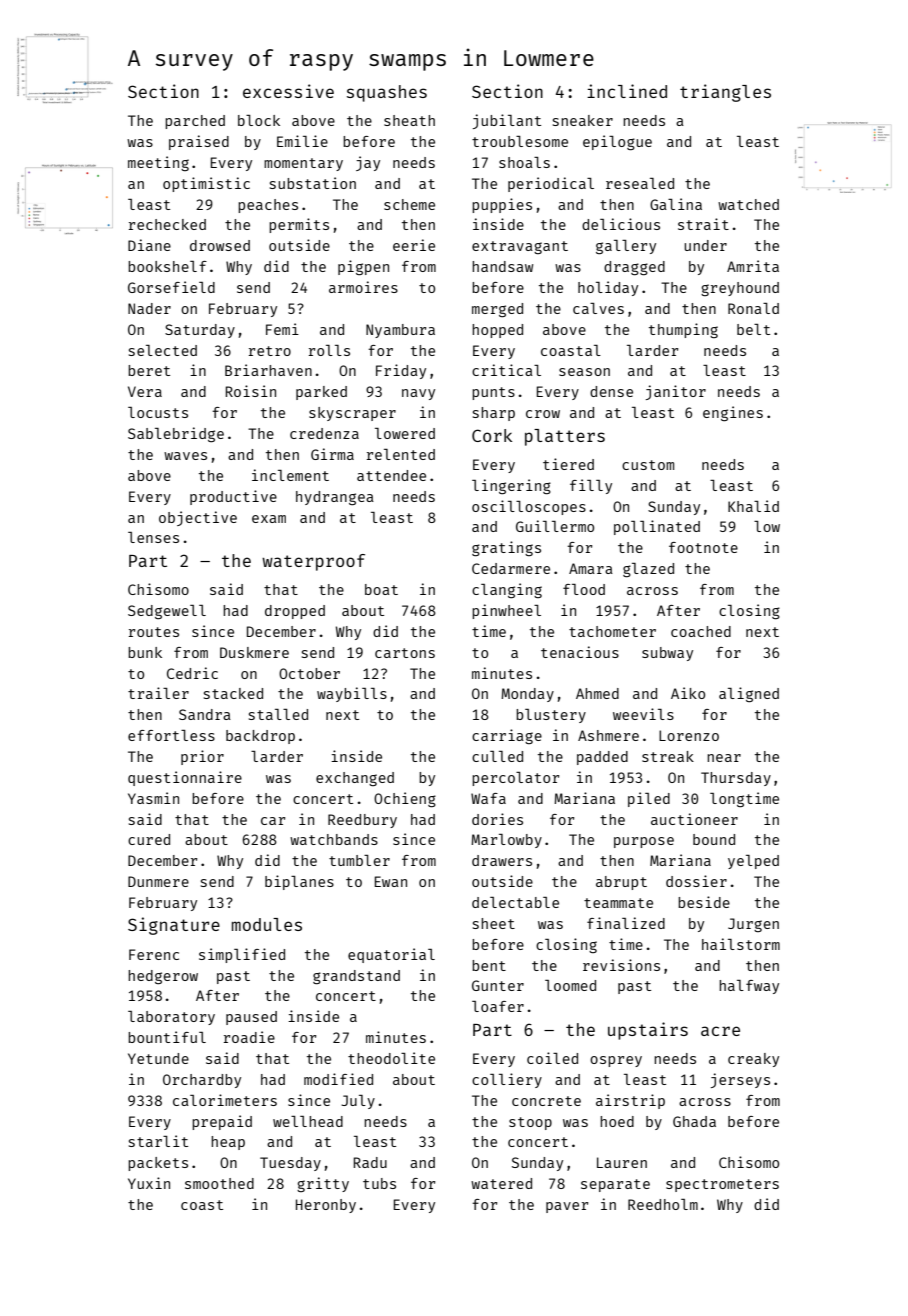 This document has width=908, height=1316. I want to click on watched, so click(748, 204).
